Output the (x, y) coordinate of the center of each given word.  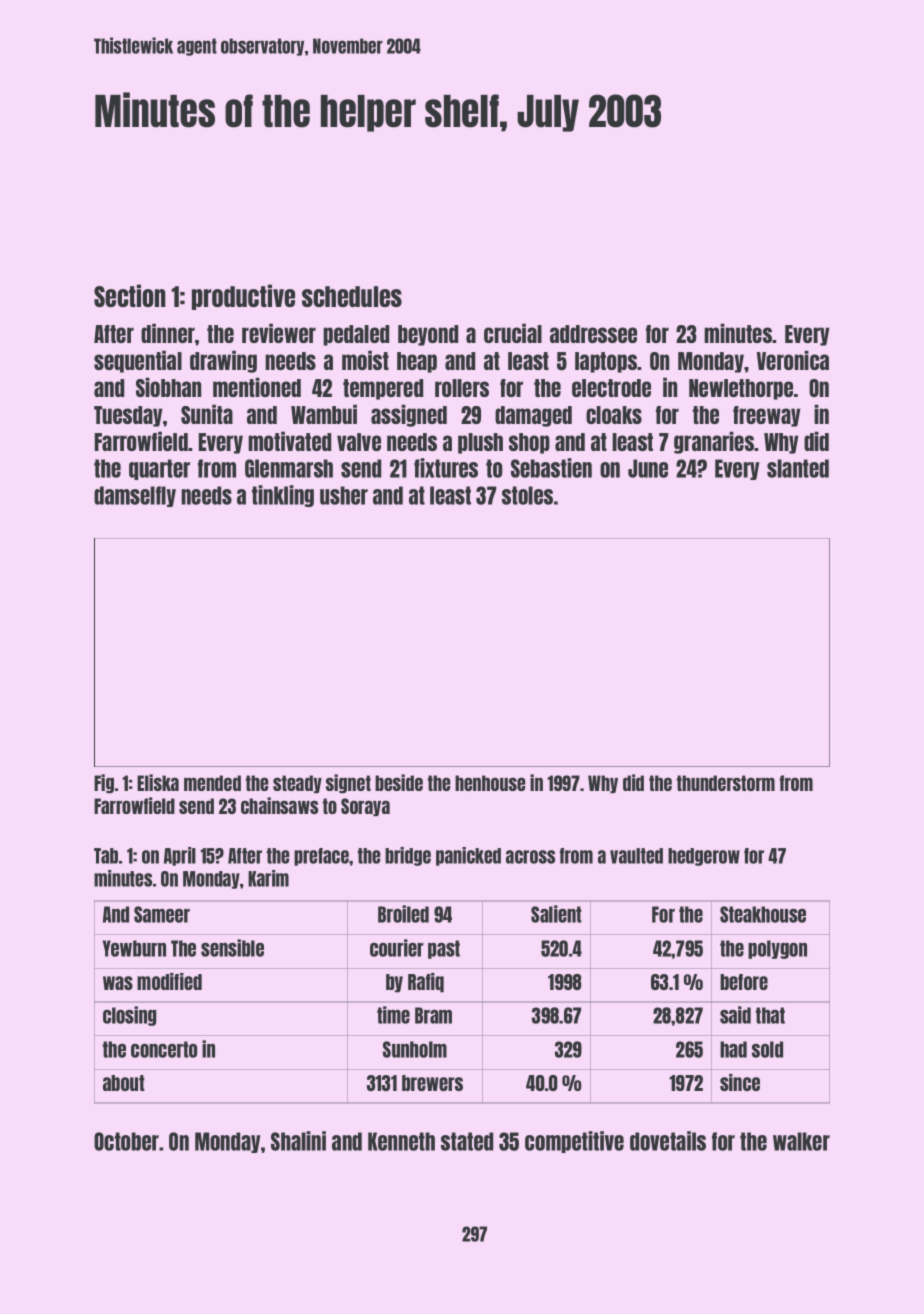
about (124, 1083)
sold (767, 1049)
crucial (513, 333)
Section (130, 295)
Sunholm (415, 1049)
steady (297, 784)
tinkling (283, 496)
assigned (409, 415)
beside (399, 782)
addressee (593, 334)
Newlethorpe (741, 389)
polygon (777, 949)
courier (397, 948)
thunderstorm (726, 783)
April (180, 856)
